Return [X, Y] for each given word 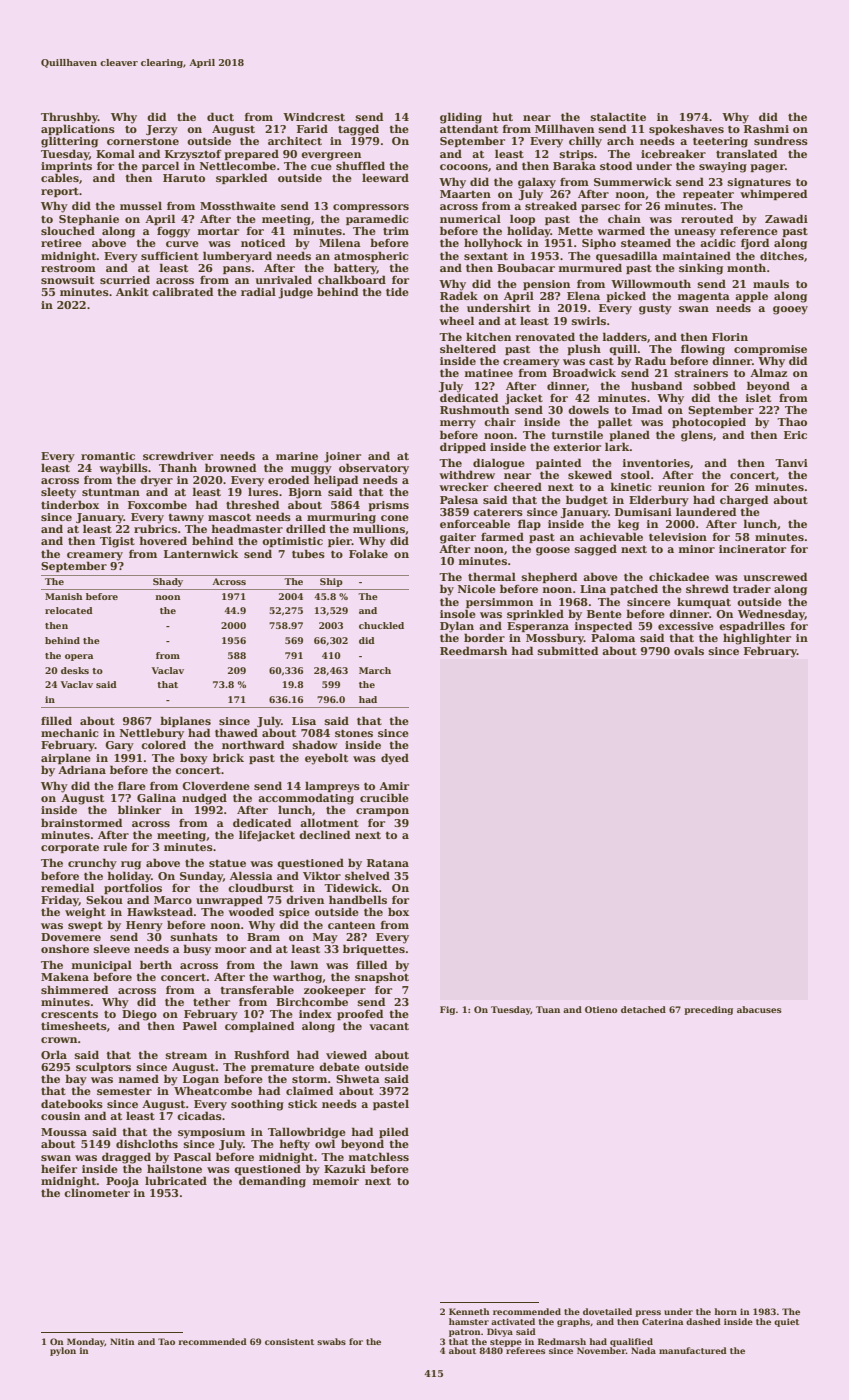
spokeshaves [686, 129]
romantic [108, 456]
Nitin [122, 1341]
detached [643, 1009]
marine [297, 456]
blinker [139, 809]
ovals [689, 650]
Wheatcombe [213, 1090]
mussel [141, 205]
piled [394, 1132]
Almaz [768, 372]
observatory [374, 469]
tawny [186, 518]
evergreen [331, 156]
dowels [588, 409]
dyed [395, 759]
